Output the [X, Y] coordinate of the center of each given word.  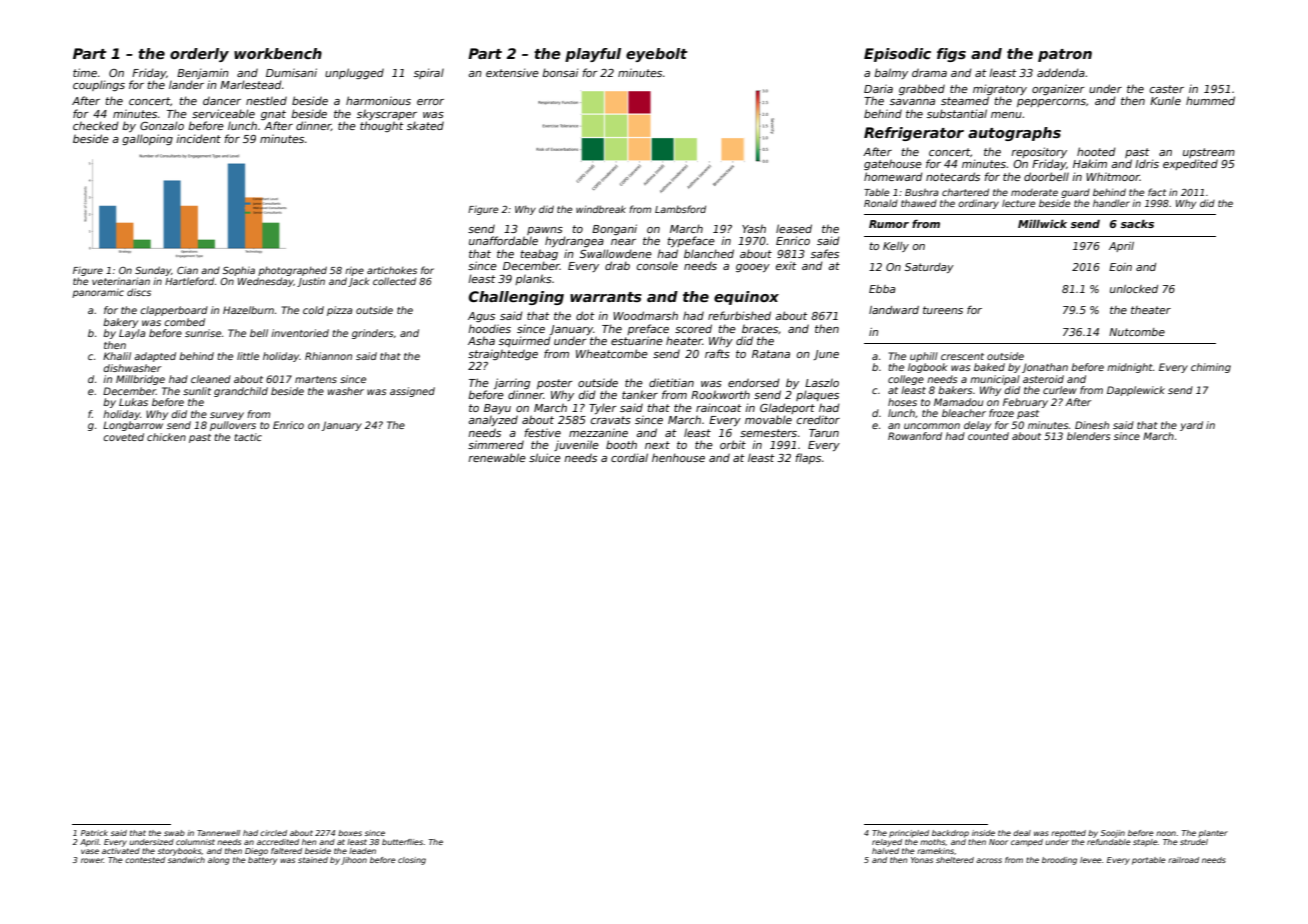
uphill [924, 357]
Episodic [897, 55]
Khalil [117, 356]
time [85, 72]
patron [1065, 55]
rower [92, 860]
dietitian [671, 382]
